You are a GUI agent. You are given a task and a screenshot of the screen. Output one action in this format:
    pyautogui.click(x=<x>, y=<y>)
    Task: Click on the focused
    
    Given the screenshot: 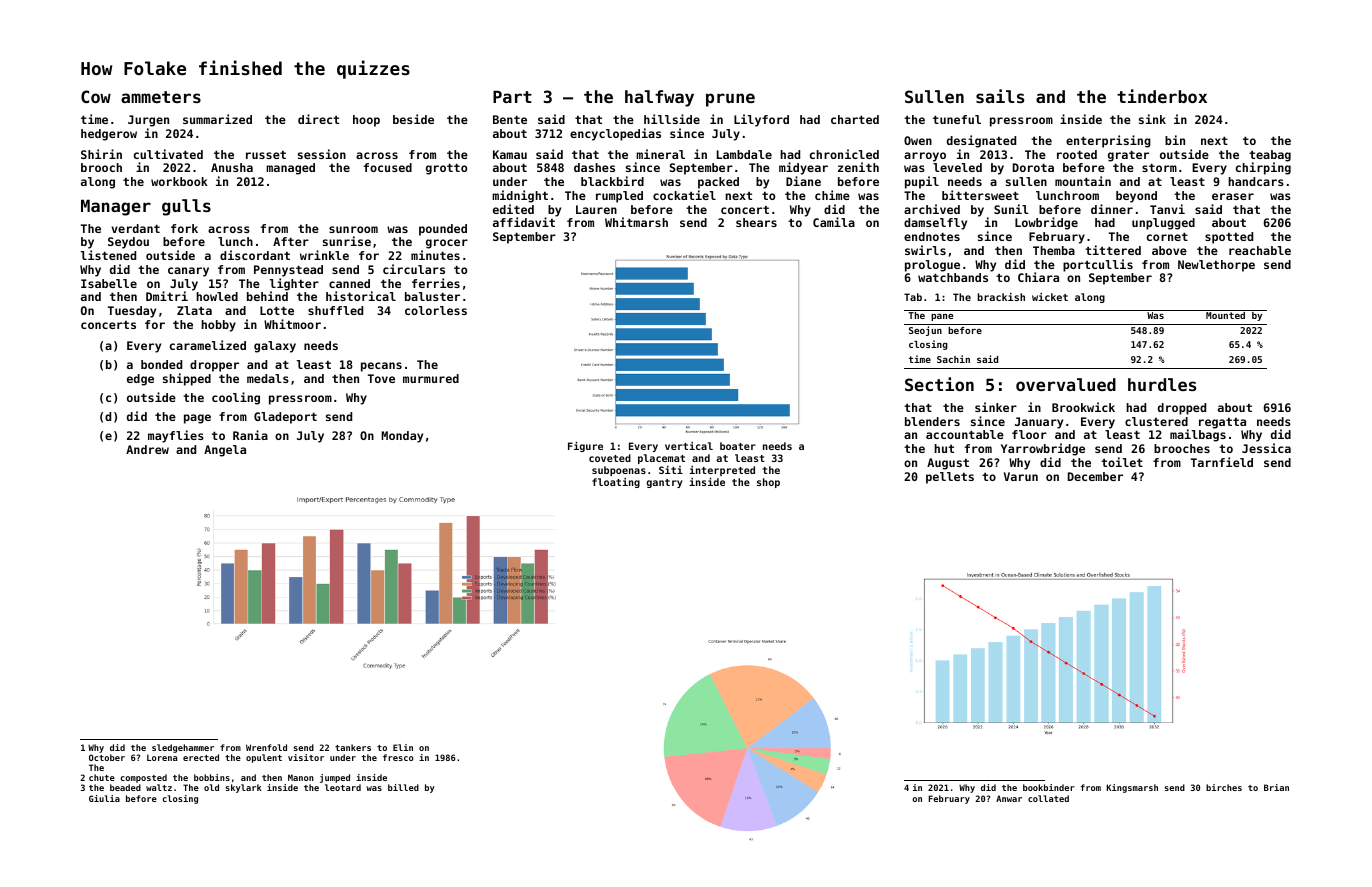 What is the action you would take?
    pyautogui.click(x=388, y=167)
